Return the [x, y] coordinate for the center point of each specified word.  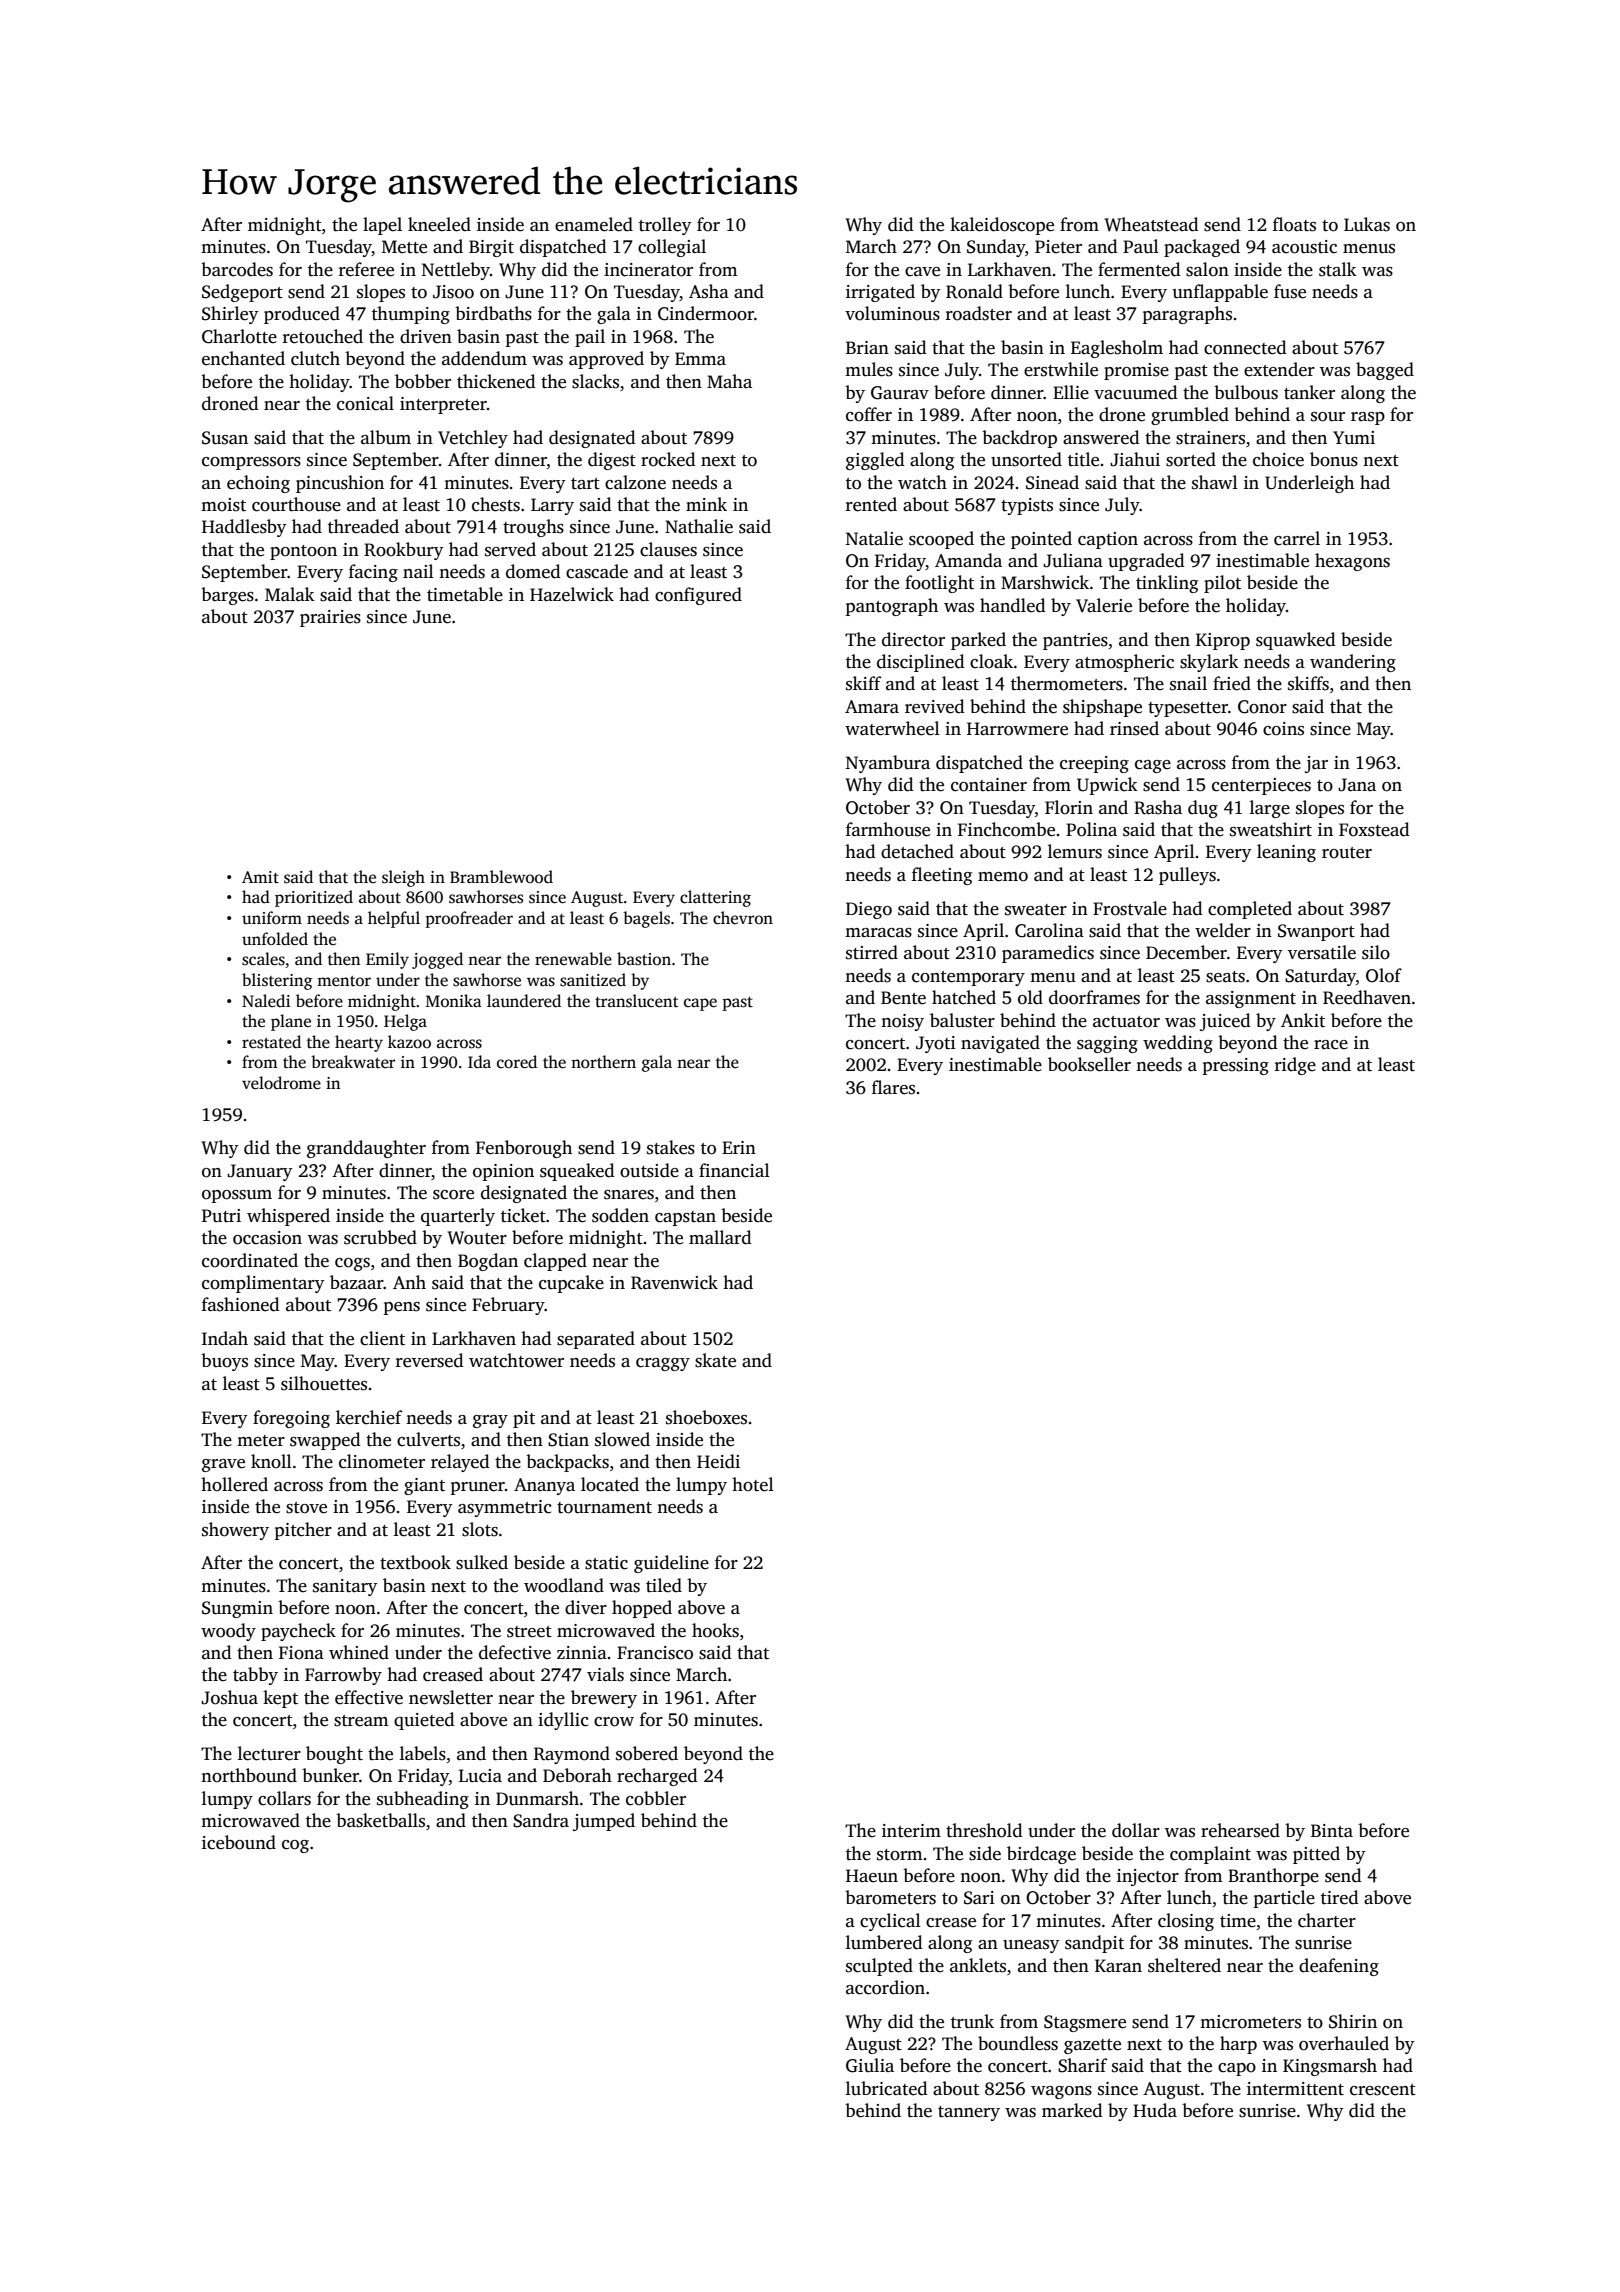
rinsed [1134, 728]
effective [369, 1697]
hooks [715, 1630]
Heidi [718, 1461]
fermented [1139, 269]
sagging [1107, 1044]
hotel [753, 1484]
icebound [239, 1842]
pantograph [892, 607]
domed [533, 571]
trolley [665, 226]
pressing [1236, 1066]
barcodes [237, 269]
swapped [325, 1441]
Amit [260, 877]
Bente [903, 998]
